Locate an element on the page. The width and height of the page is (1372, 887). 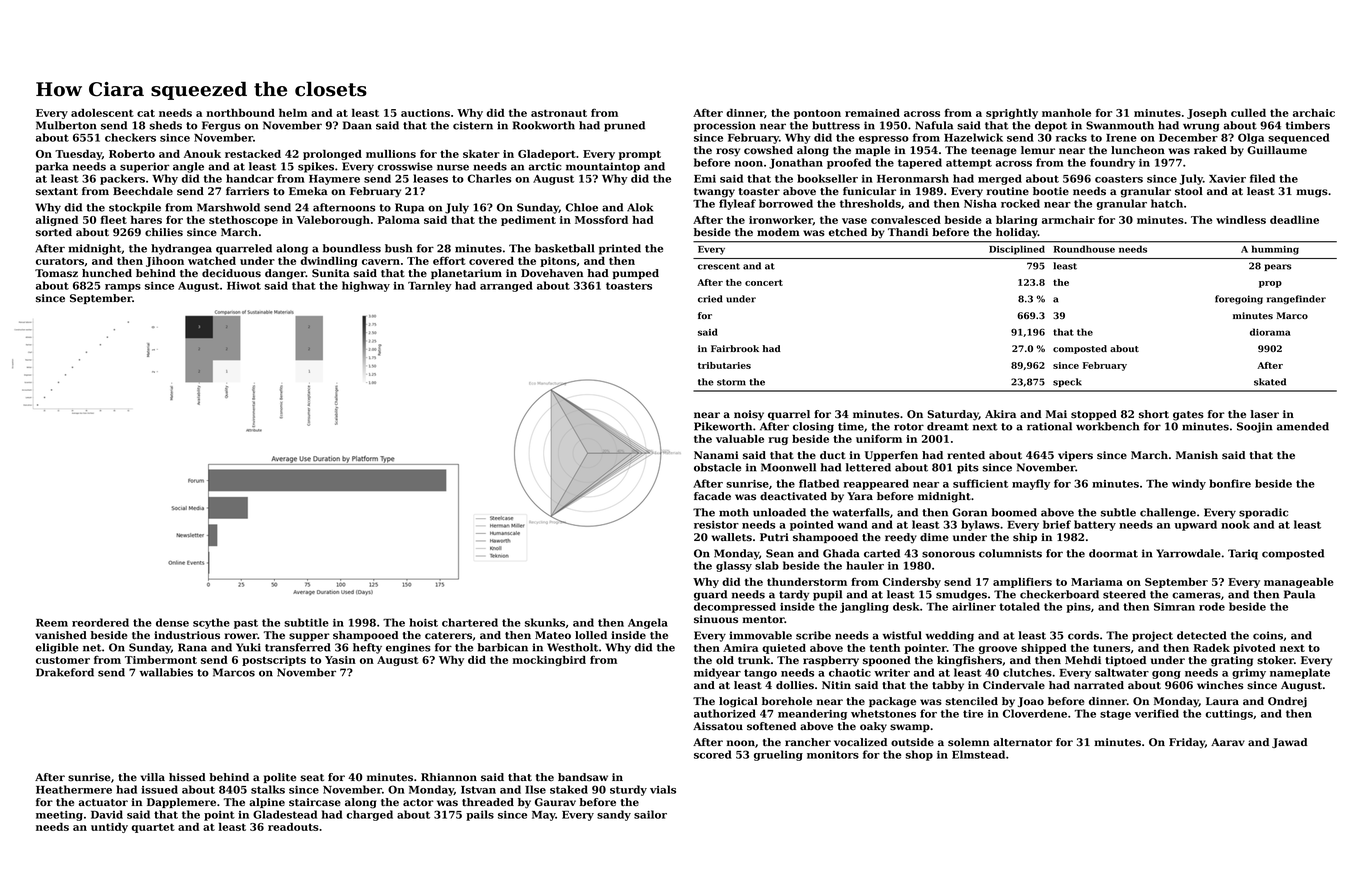
hissed is located at coordinates (187, 777).
